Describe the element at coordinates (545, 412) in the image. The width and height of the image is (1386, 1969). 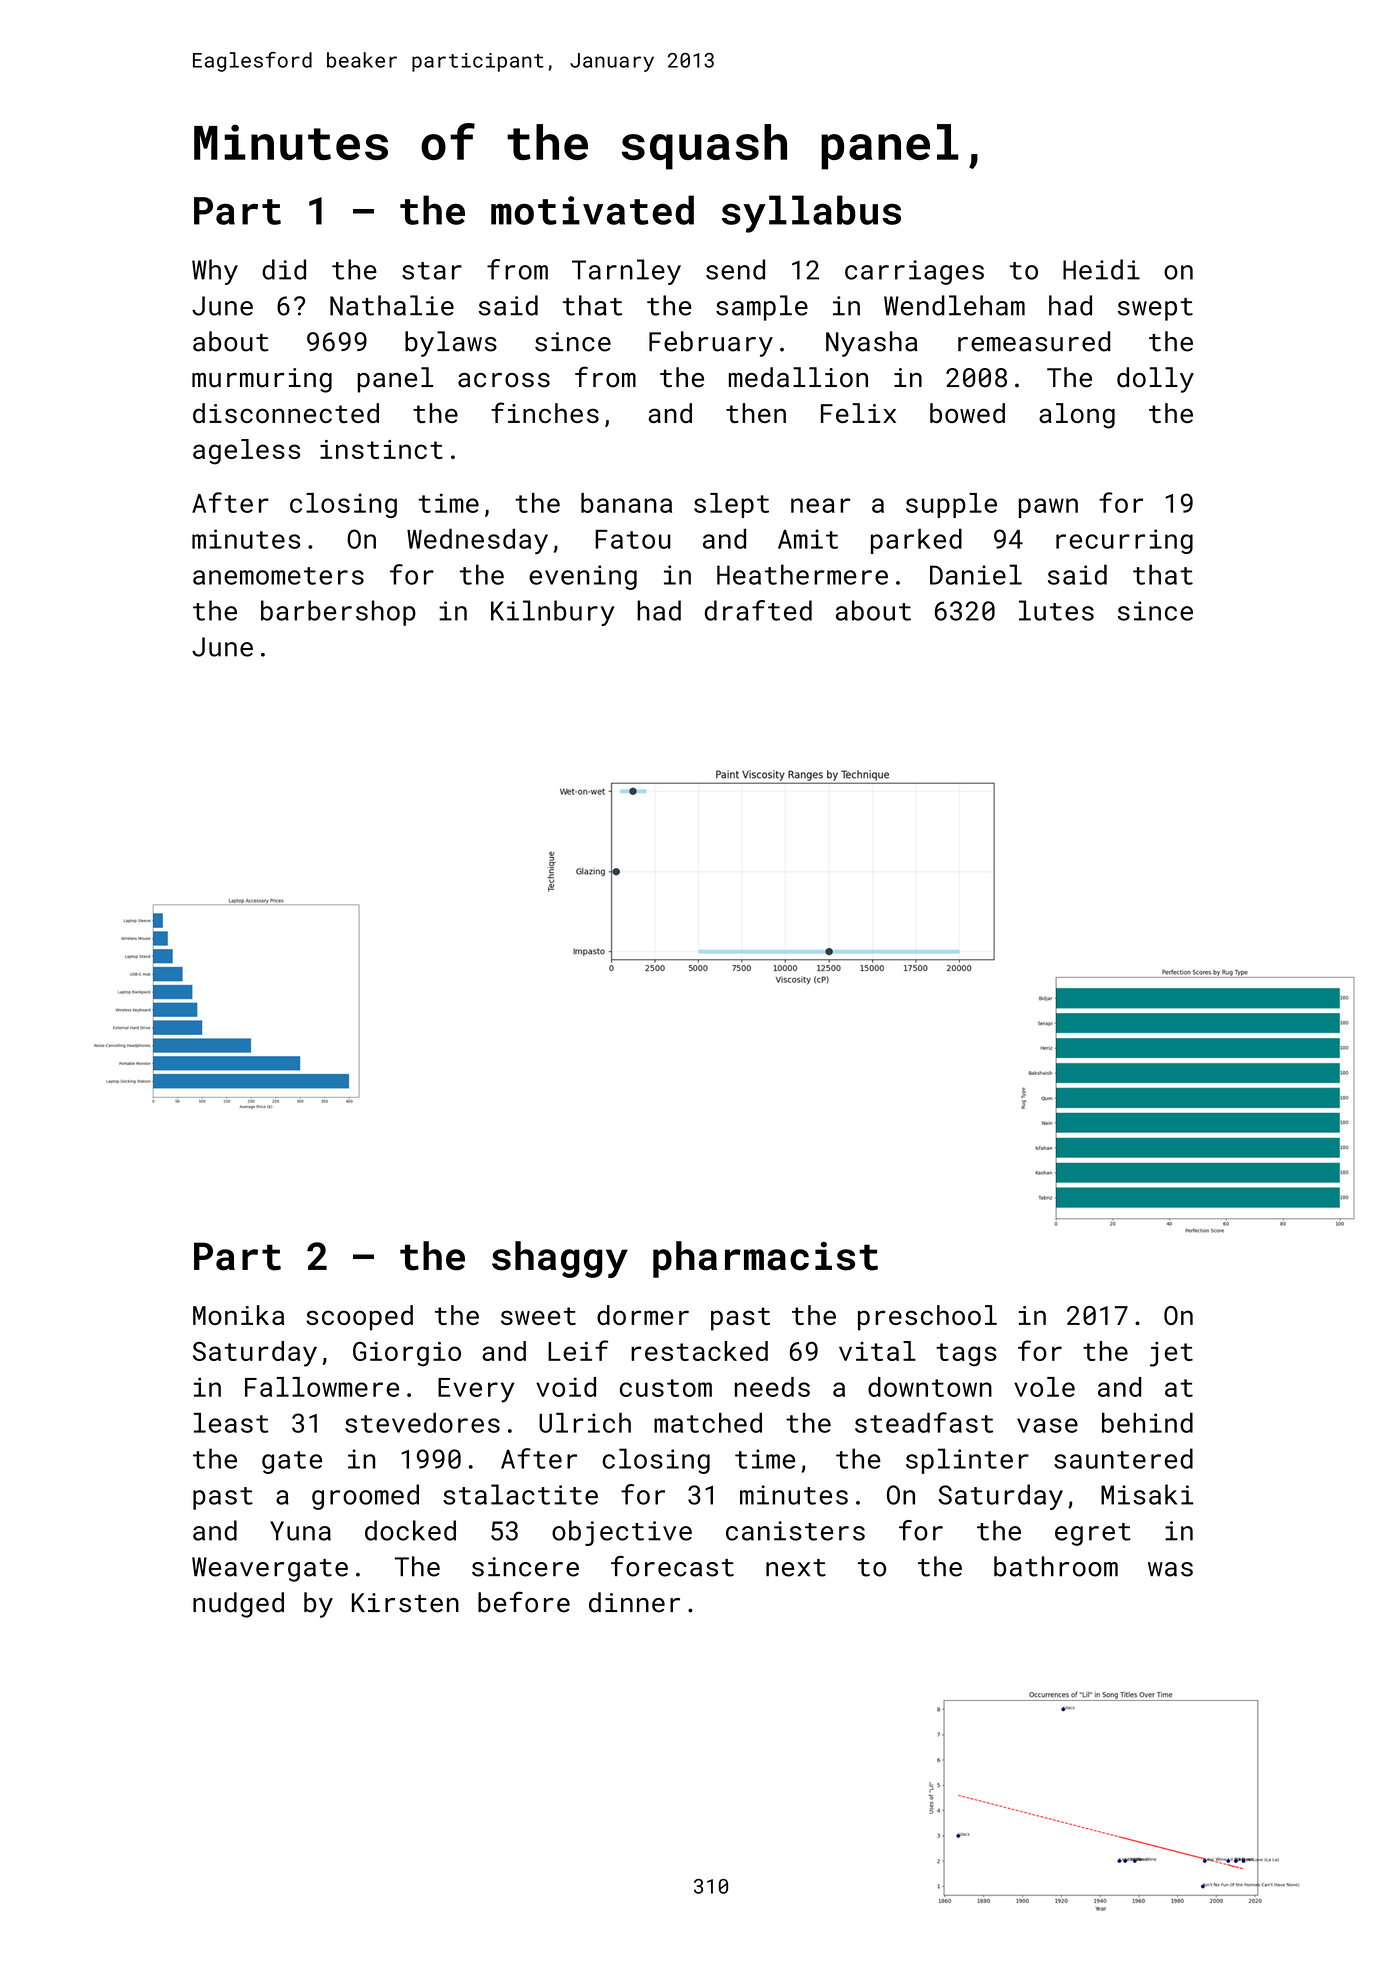
I see `finches` at that location.
